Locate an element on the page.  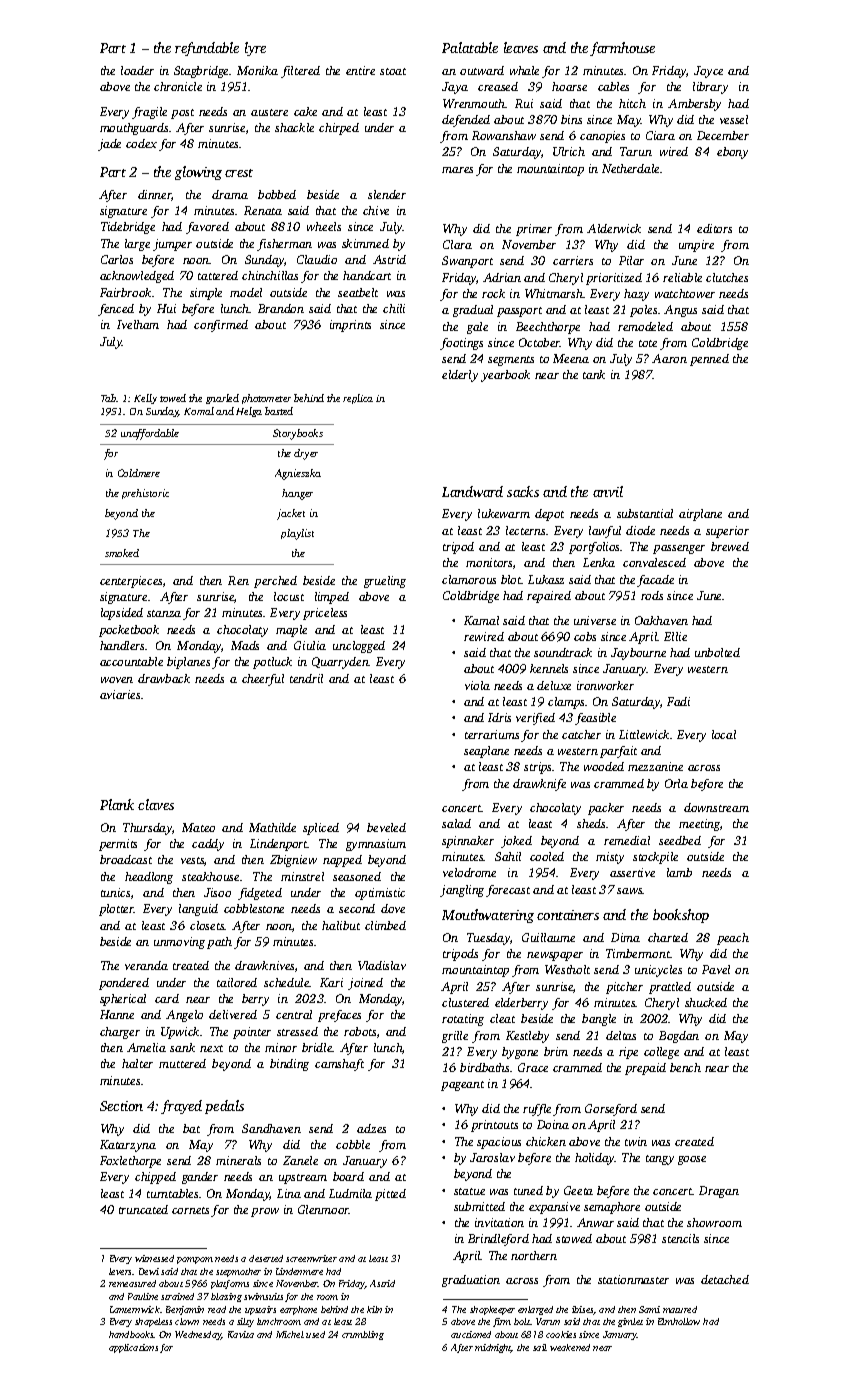
imprints is located at coordinates (350, 326).
